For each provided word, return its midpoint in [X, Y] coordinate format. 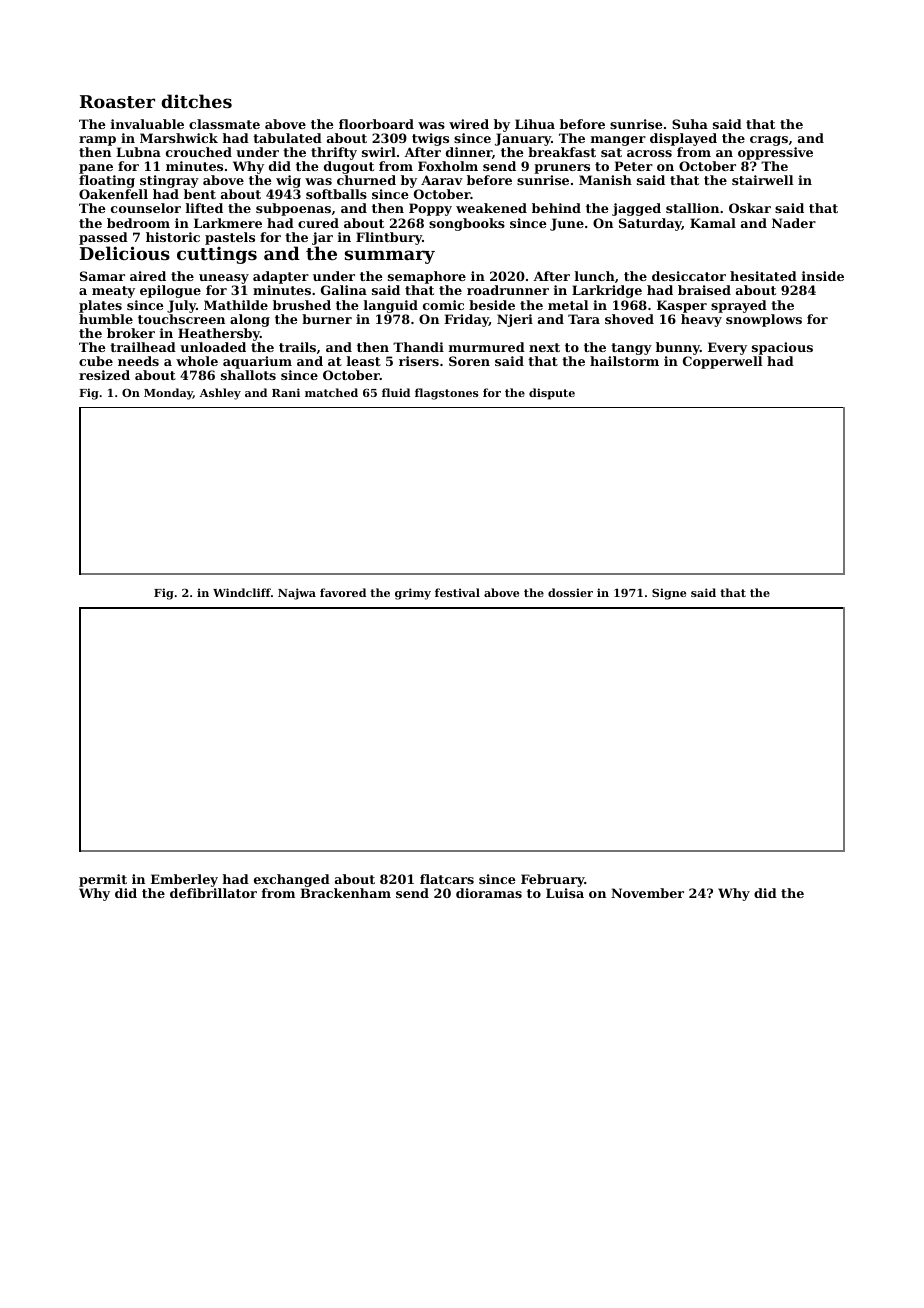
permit [103, 880]
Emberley [184, 880]
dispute [552, 394]
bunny [678, 348]
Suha [690, 124]
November [647, 893]
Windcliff [242, 592]
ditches [196, 101]
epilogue [170, 291]
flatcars [447, 879]
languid [391, 306]
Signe [669, 594]
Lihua [535, 124]
